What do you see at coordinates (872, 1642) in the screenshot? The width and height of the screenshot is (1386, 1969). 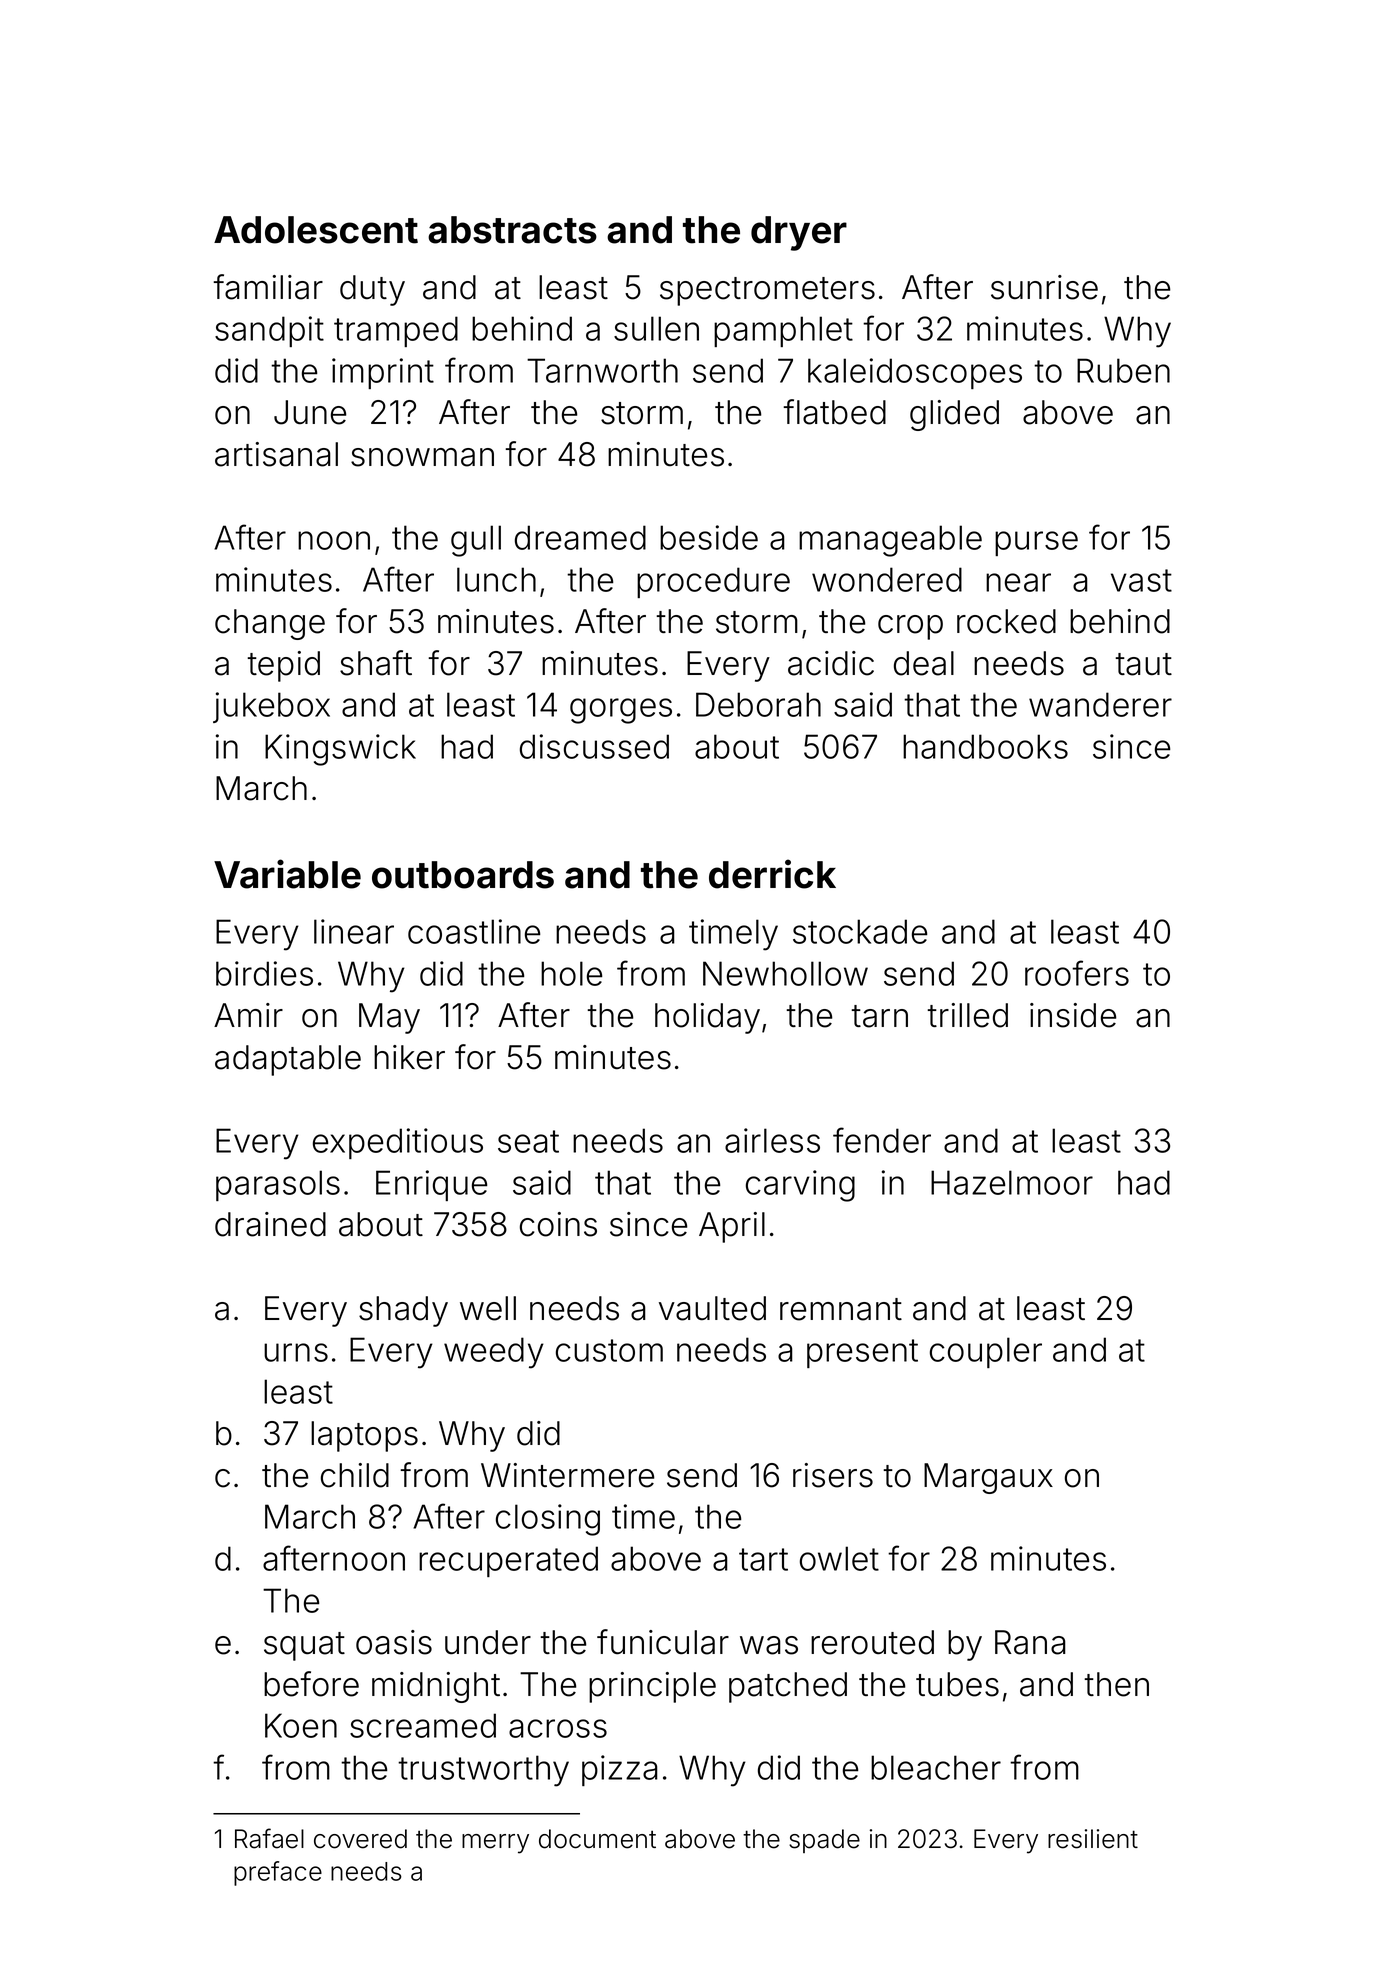 I see `rerouted` at bounding box center [872, 1642].
